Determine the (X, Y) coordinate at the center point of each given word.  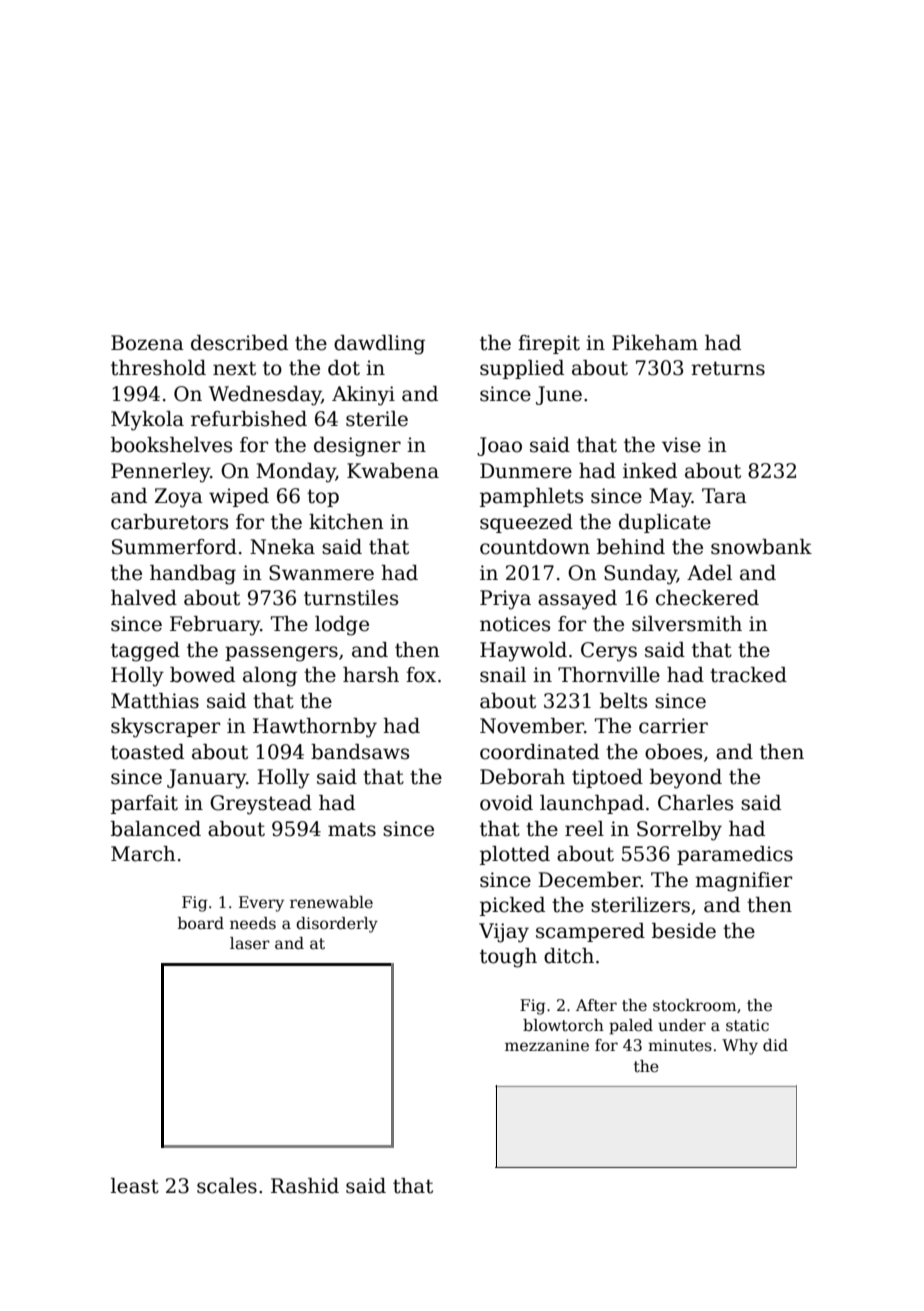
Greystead (261, 805)
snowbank (761, 547)
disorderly (337, 925)
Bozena (147, 343)
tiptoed (607, 778)
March (143, 854)
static (747, 1025)
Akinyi (363, 396)
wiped (239, 497)
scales (227, 1186)
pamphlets (531, 497)
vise (681, 445)
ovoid (506, 803)
